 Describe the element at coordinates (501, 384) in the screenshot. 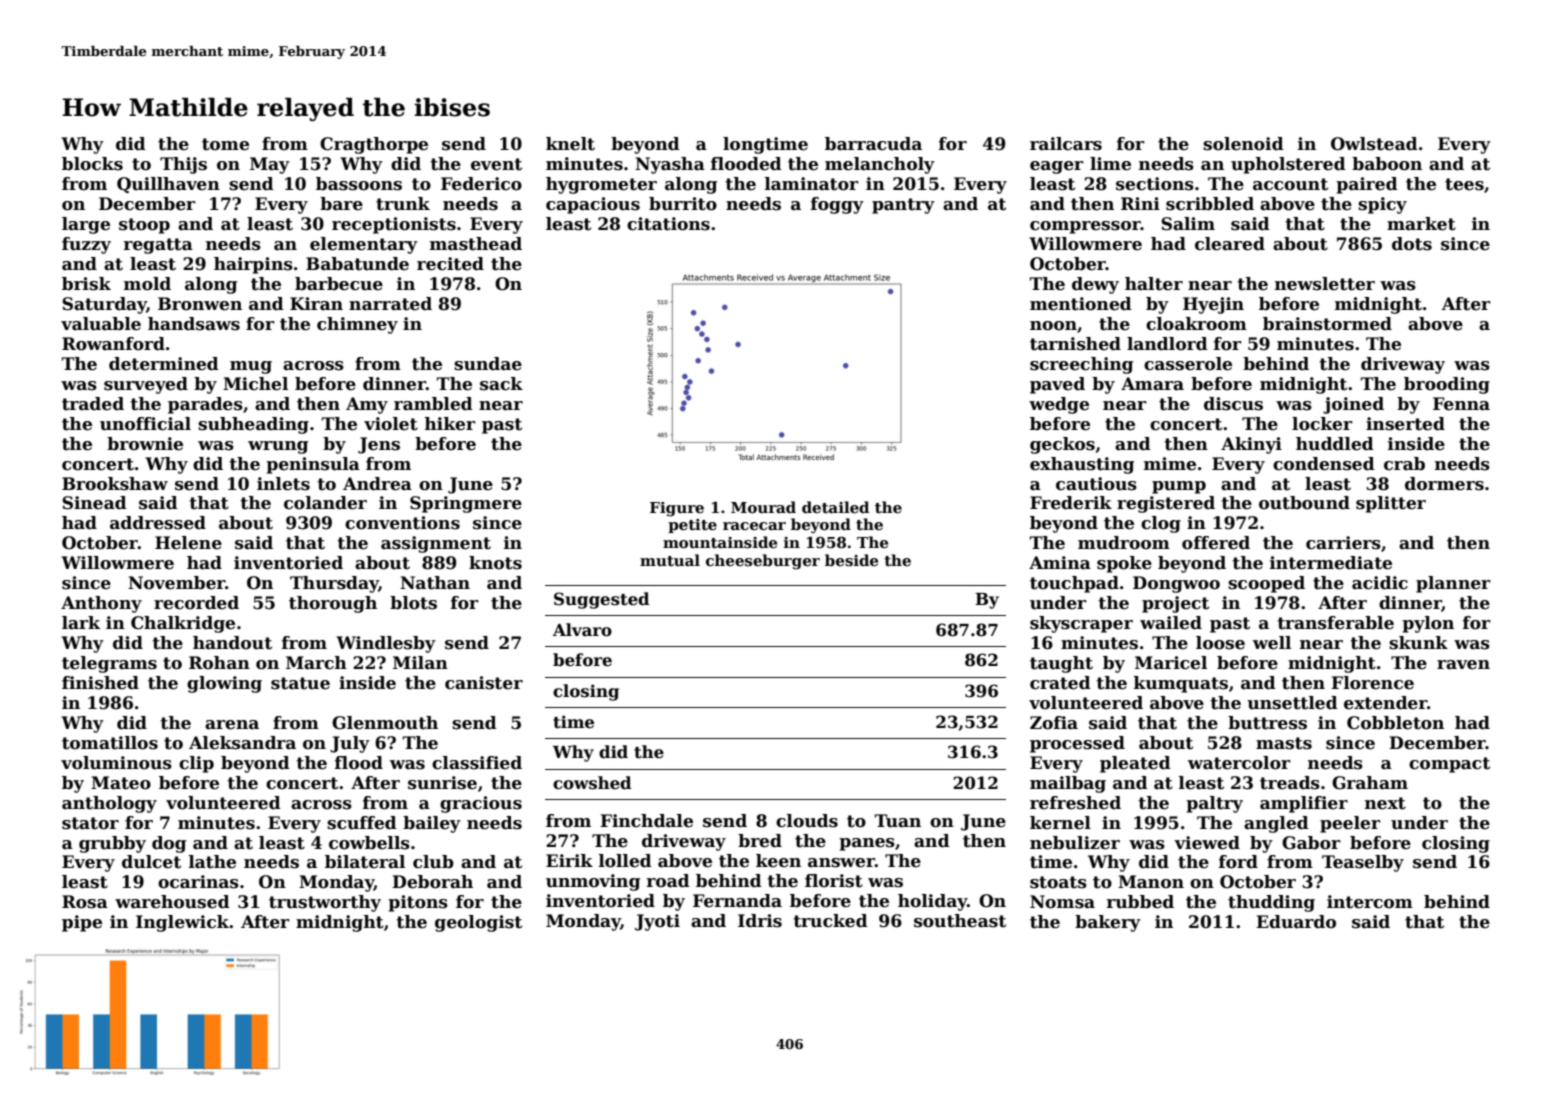

I see `sack` at that location.
